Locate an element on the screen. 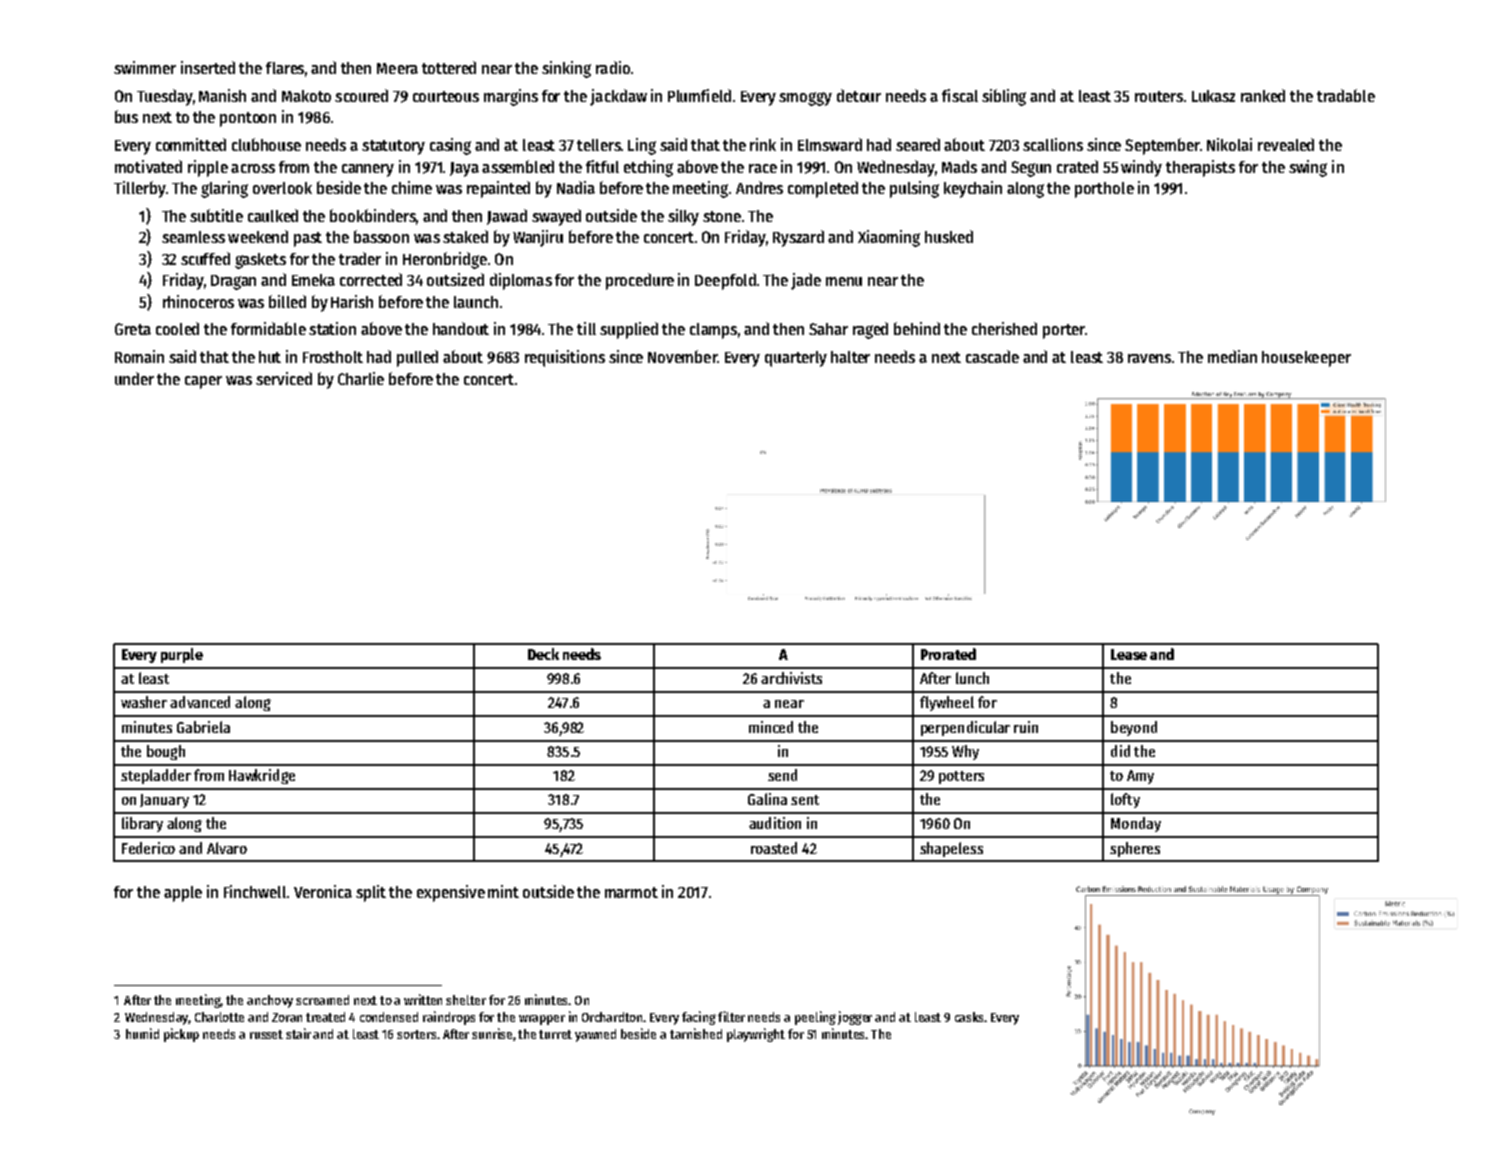  menu is located at coordinates (844, 281).
